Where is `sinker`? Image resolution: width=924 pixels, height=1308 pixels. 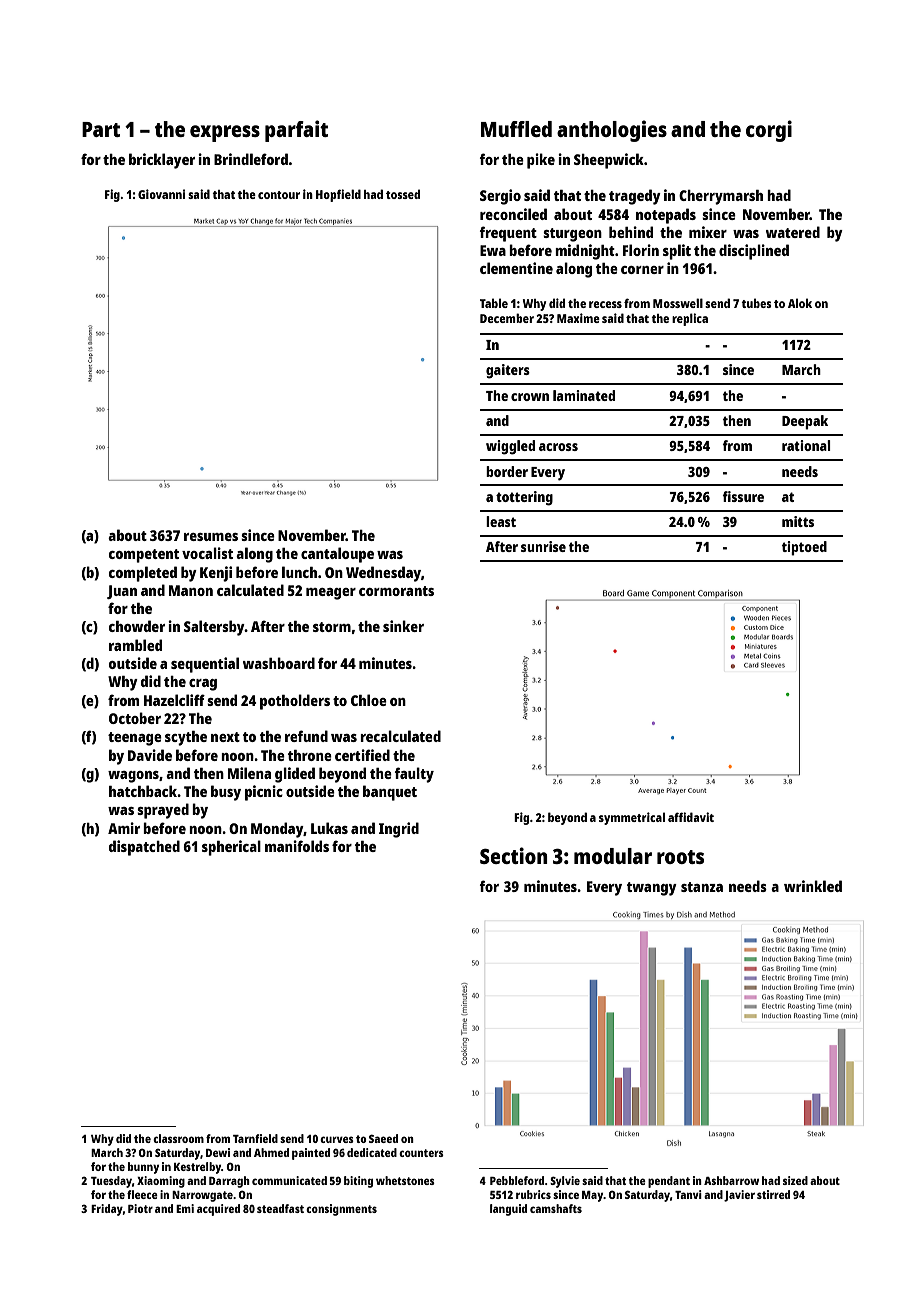 sinker is located at coordinates (403, 626).
